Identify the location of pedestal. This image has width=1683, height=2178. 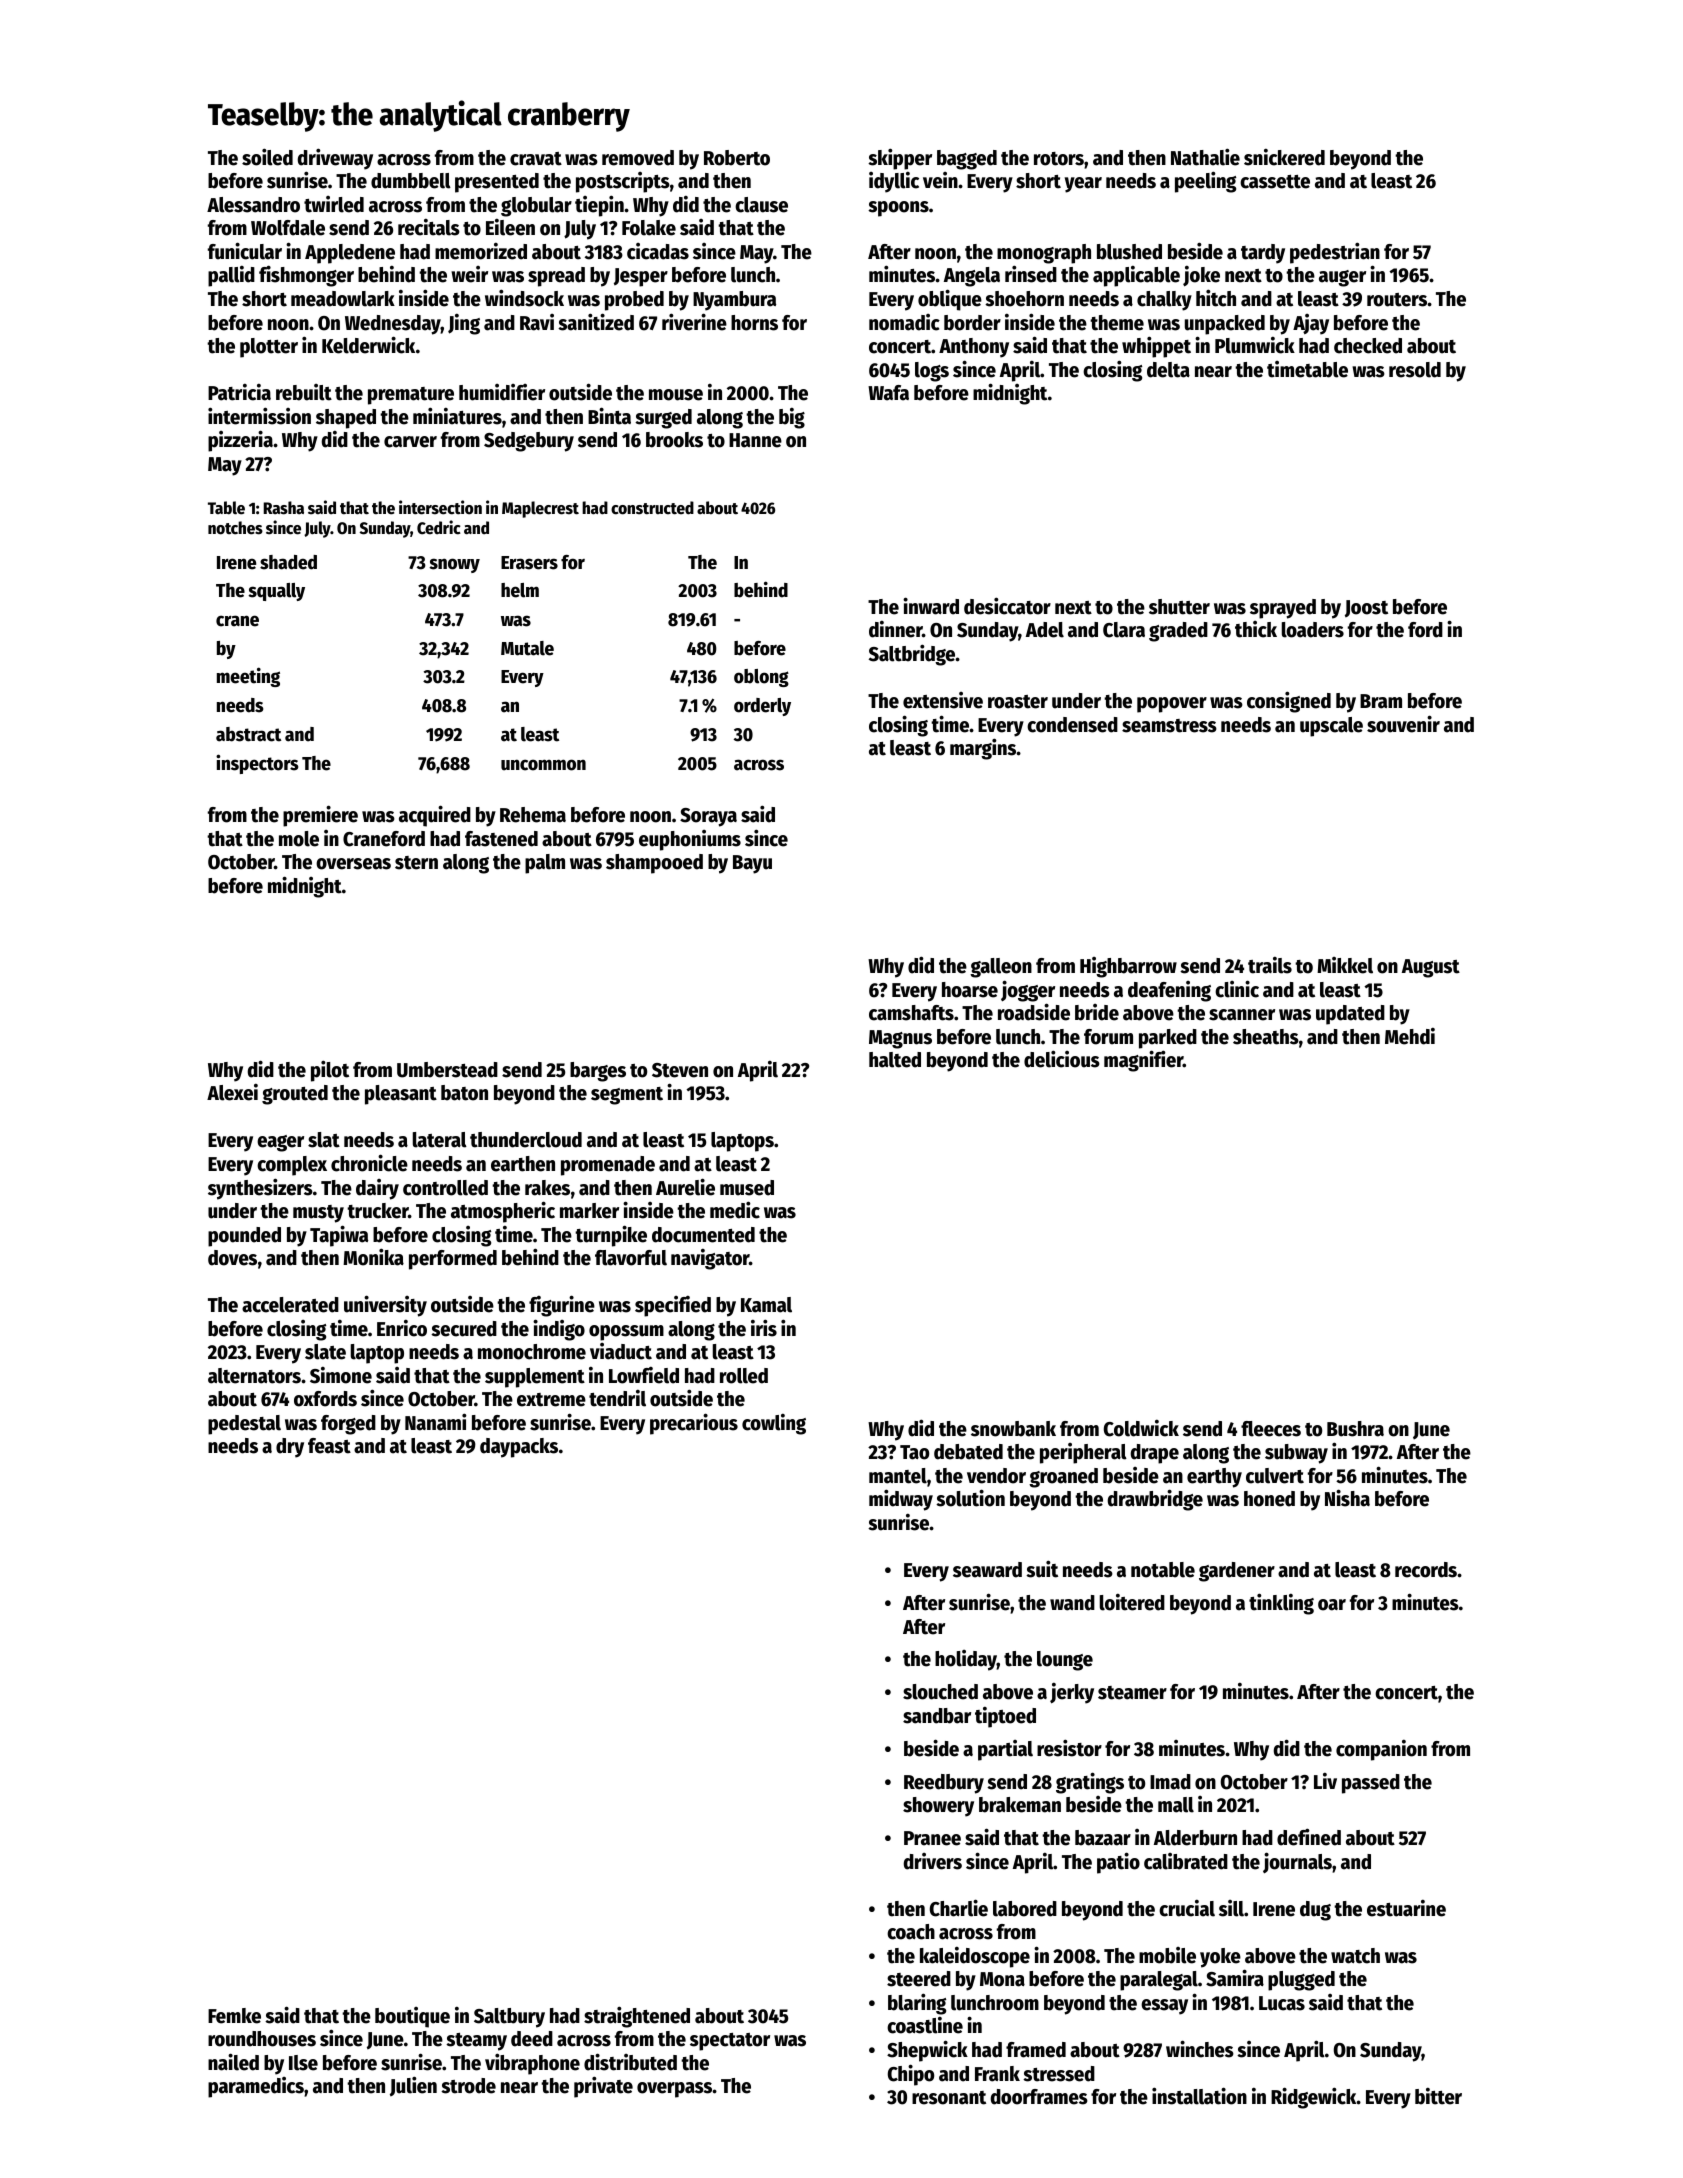
(244, 1425).
